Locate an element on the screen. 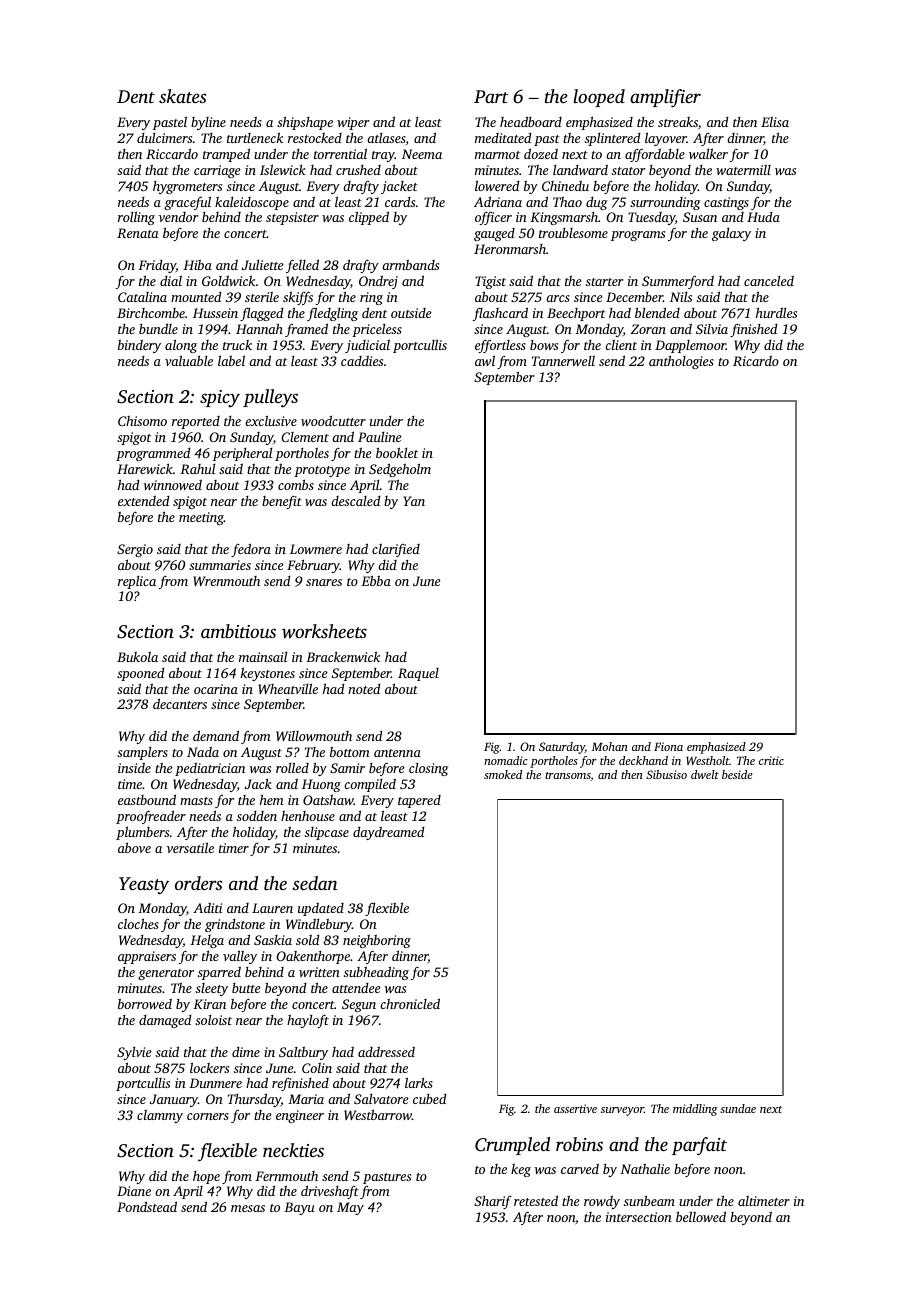  walker is located at coordinates (708, 153).
